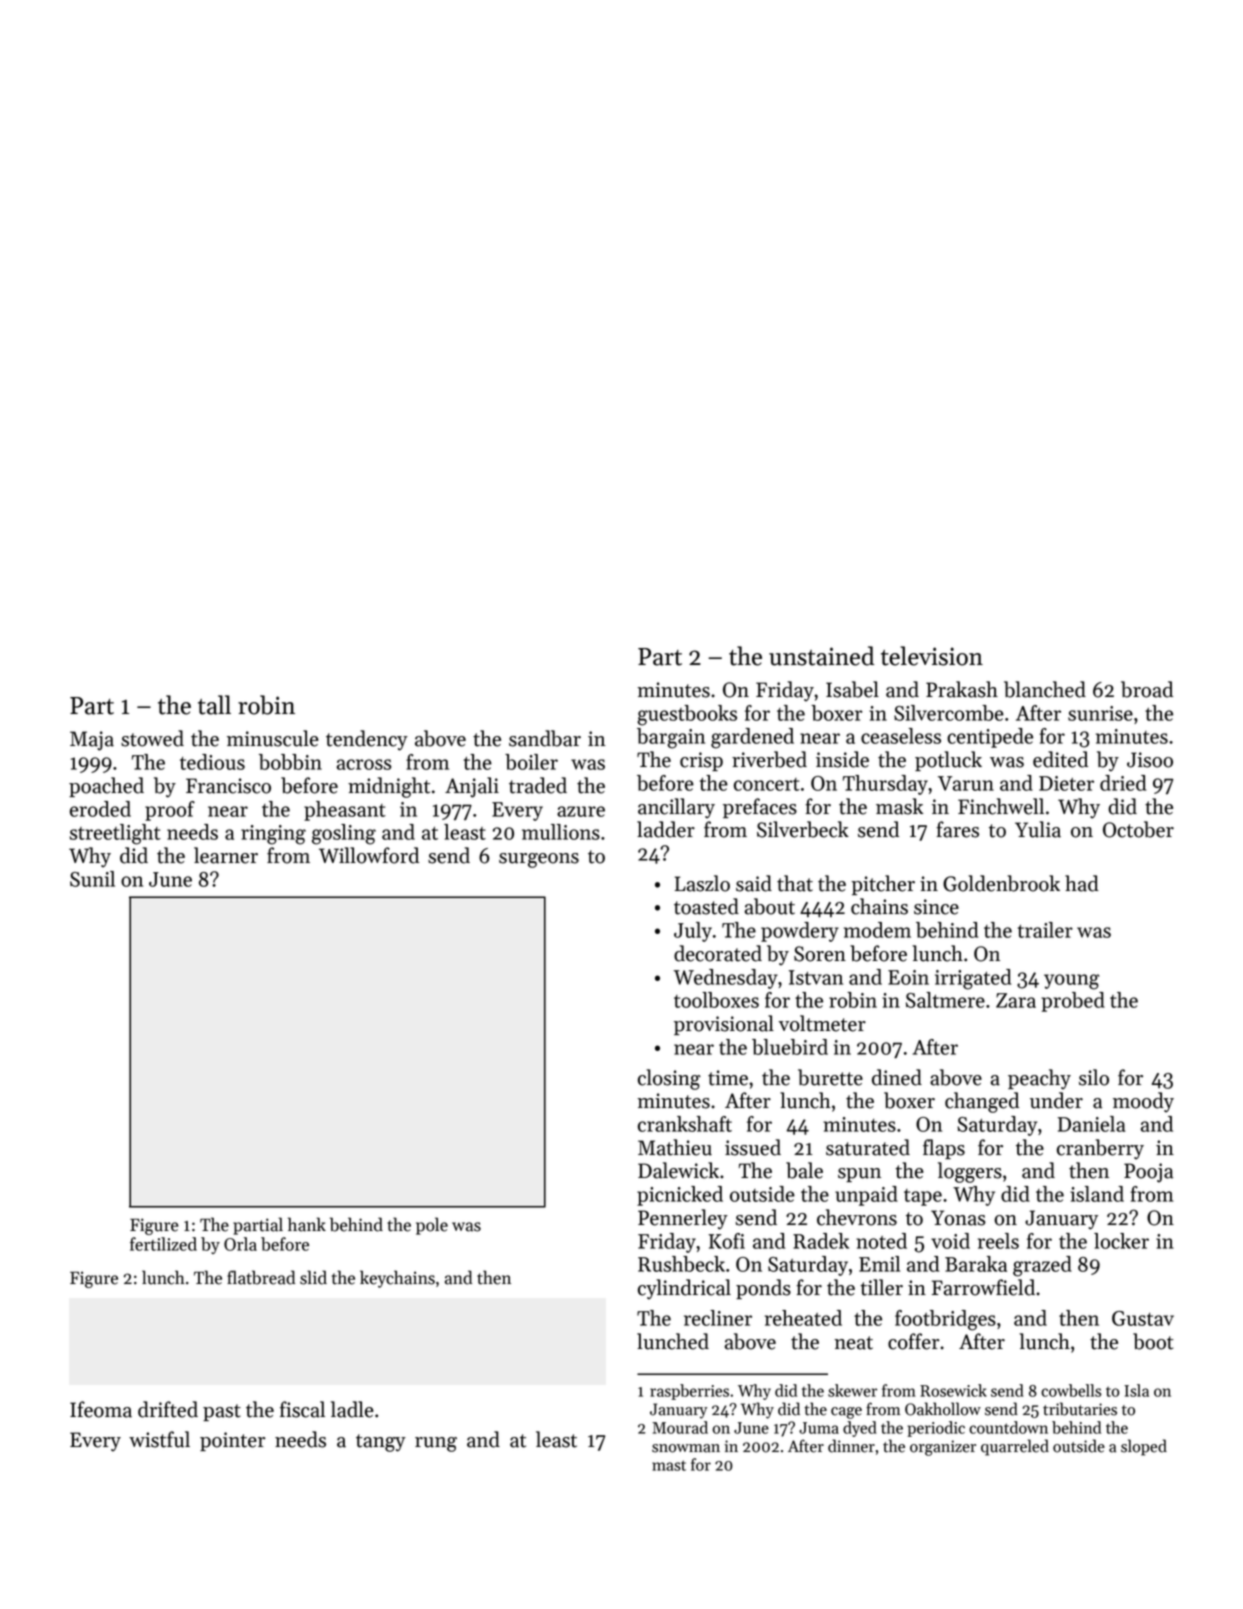 Image resolution: width=1243 pixels, height=1609 pixels. I want to click on tall, so click(214, 705).
